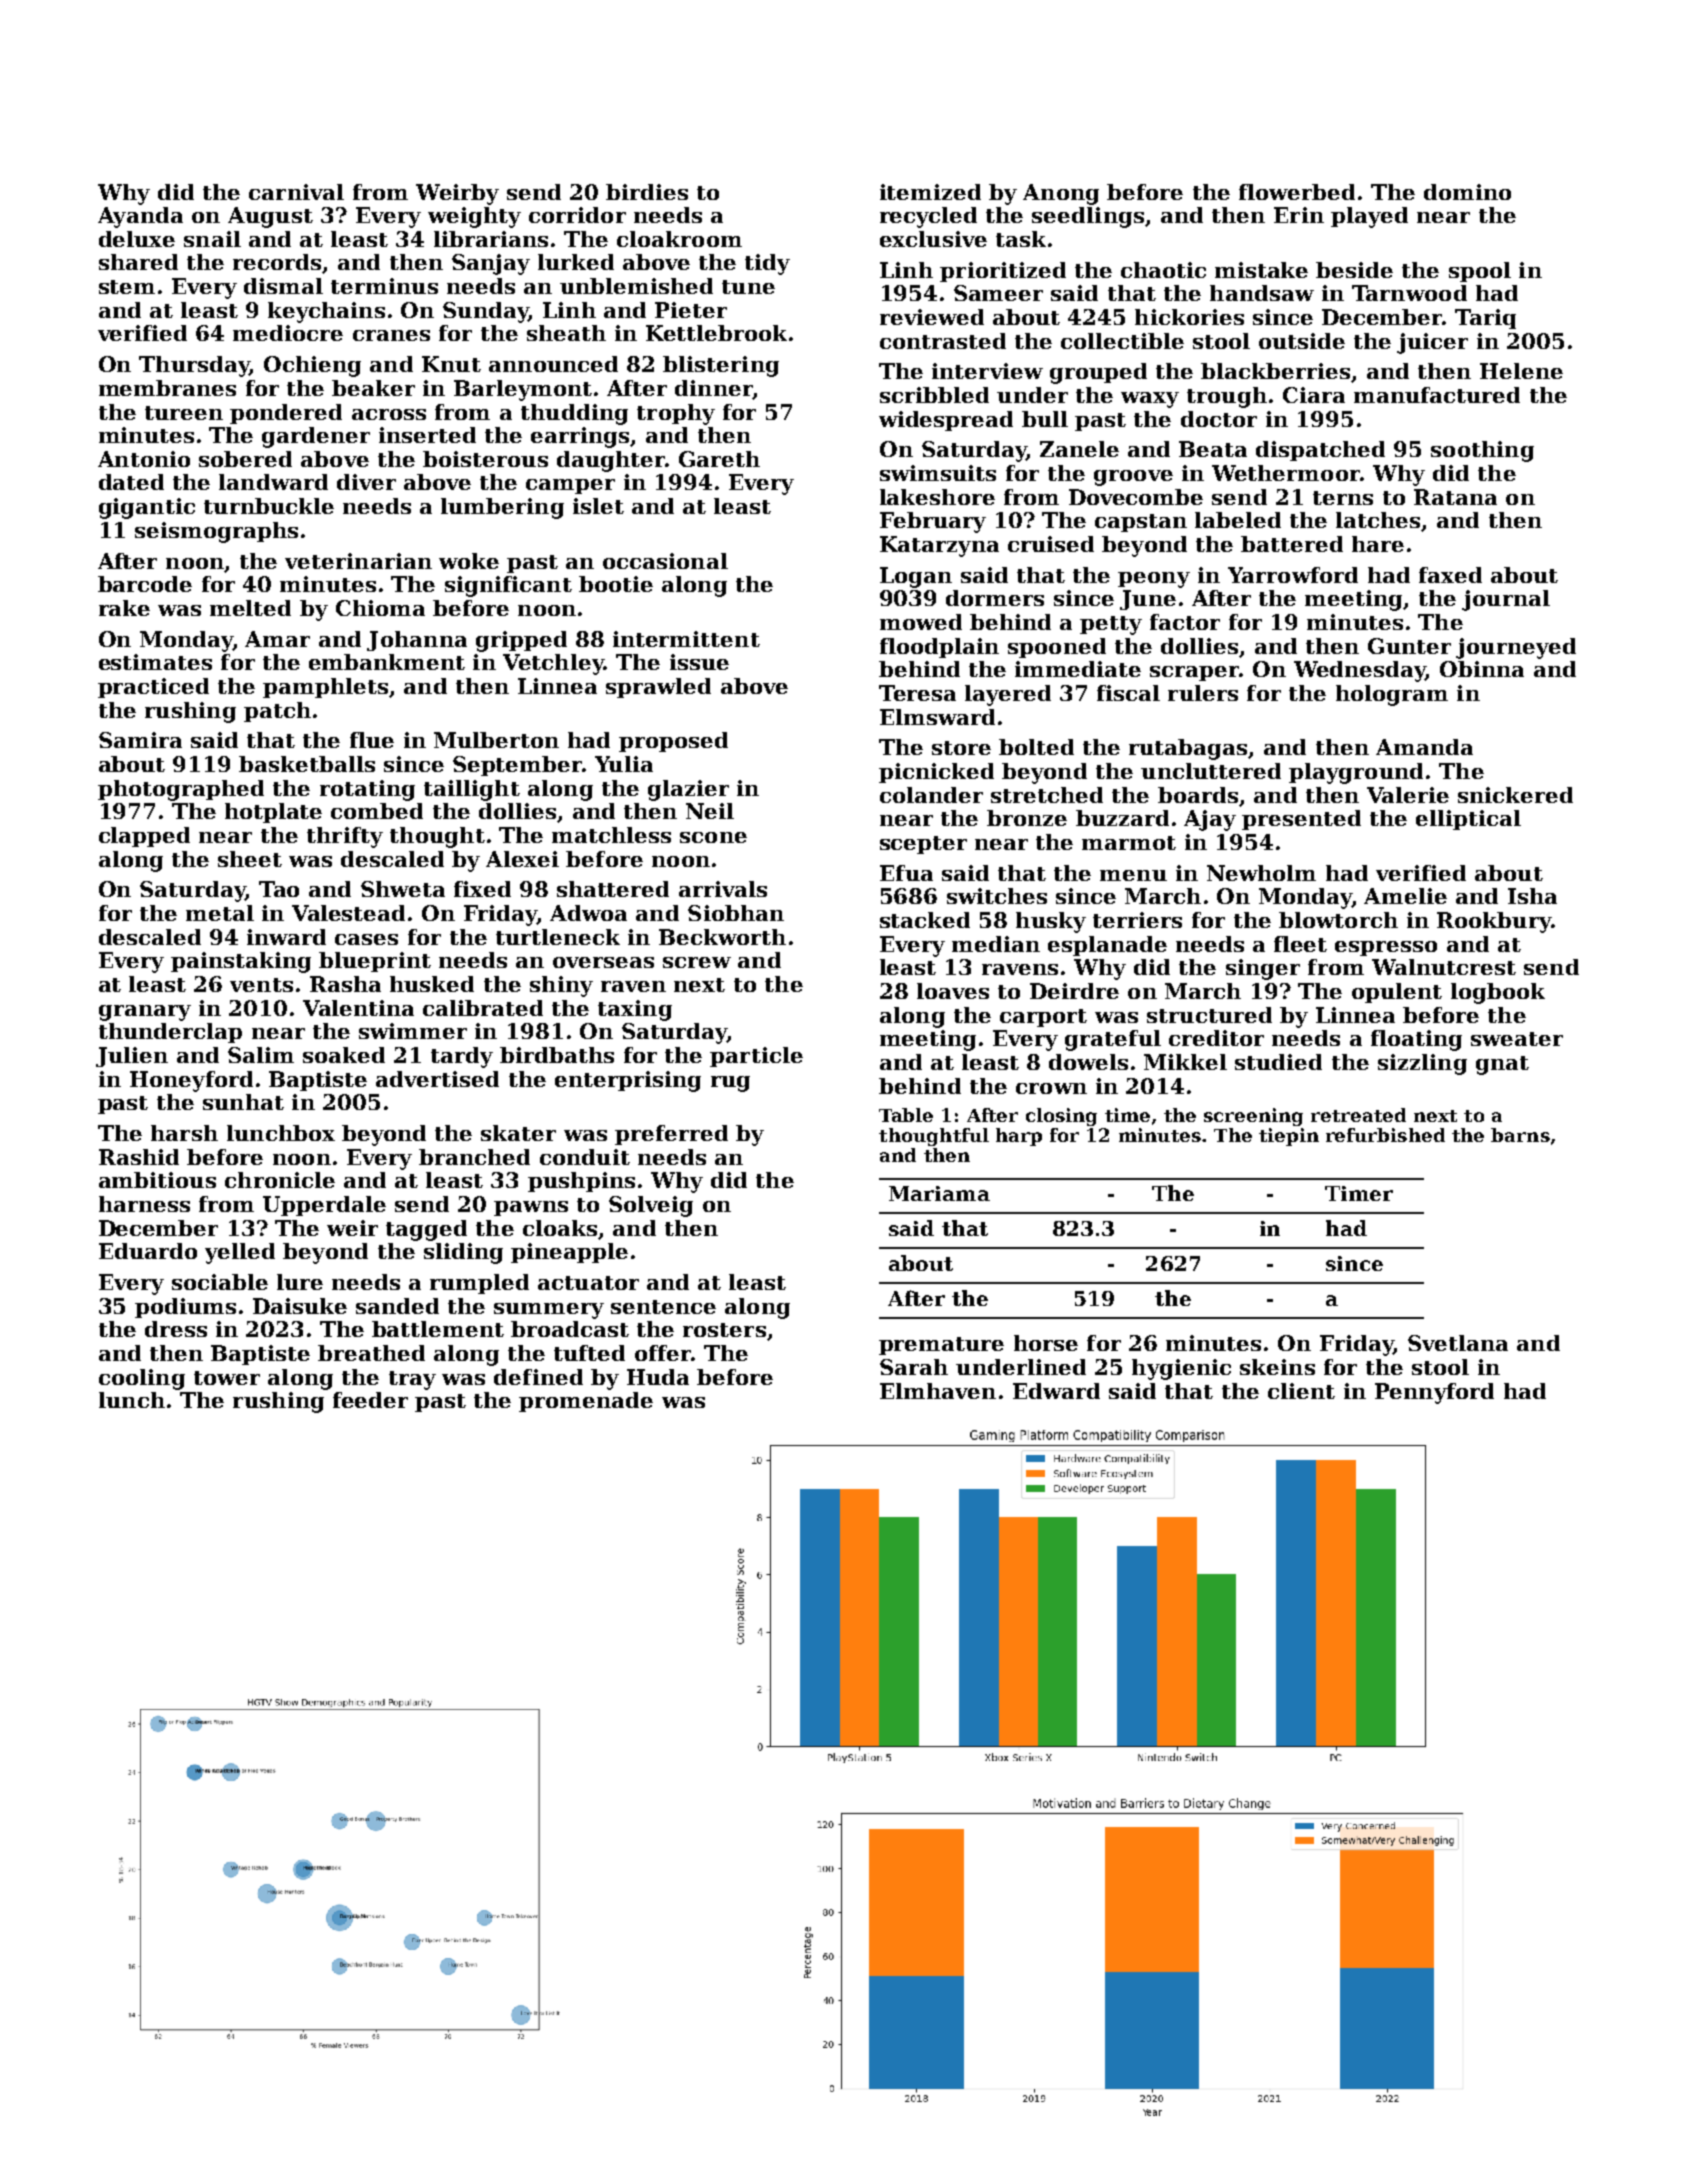 The width and height of the image is (1683, 2178). I want to click on refurbished, so click(1385, 1135).
